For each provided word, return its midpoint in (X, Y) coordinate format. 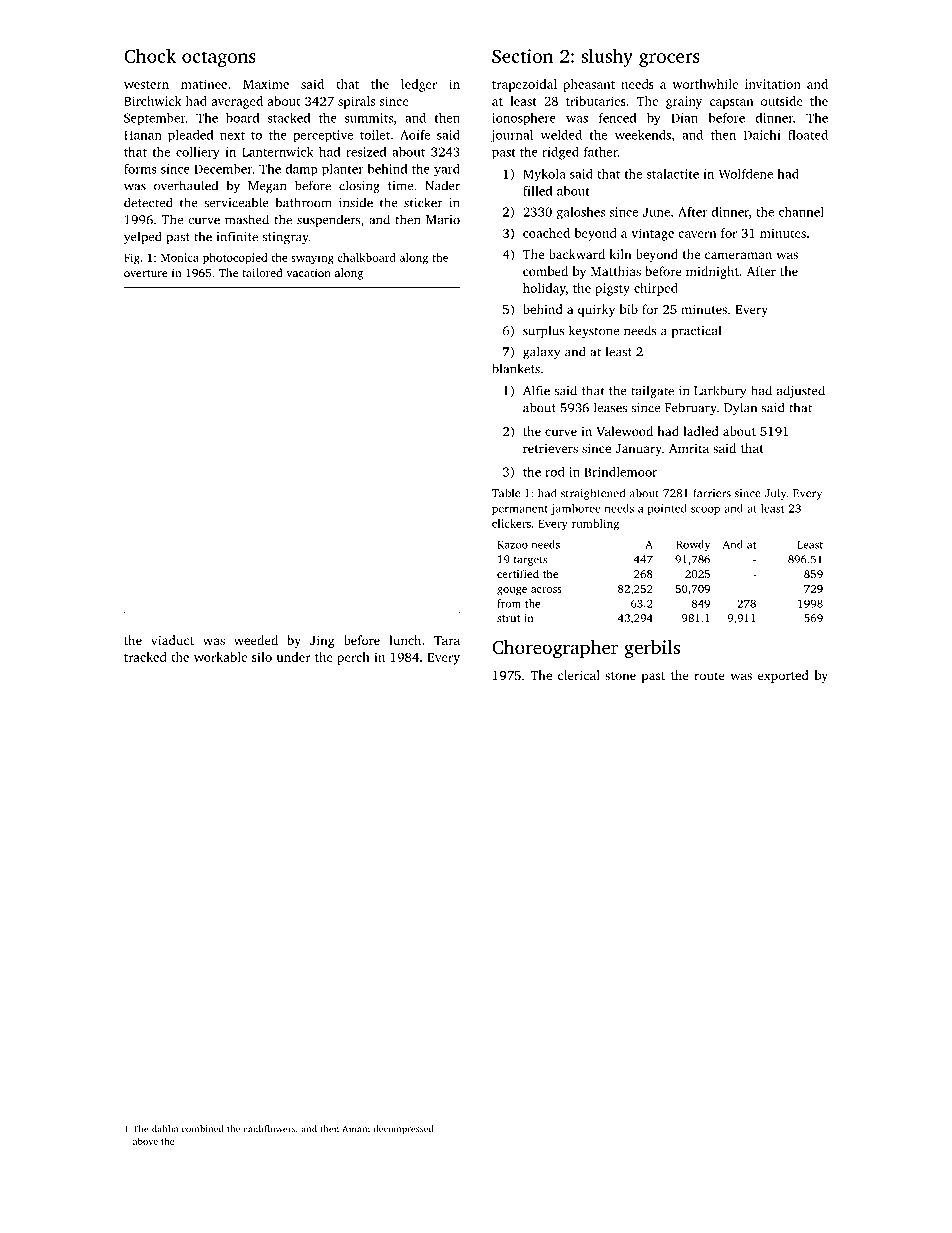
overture (146, 273)
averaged (237, 102)
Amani (356, 1129)
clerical (579, 675)
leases (610, 407)
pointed (667, 509)
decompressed (403, 1130)
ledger (419, 85)
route (709, 676)
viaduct (172, 640)
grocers (669, 60)
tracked (145, 657)
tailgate (652, 391)
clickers (511, 523)
